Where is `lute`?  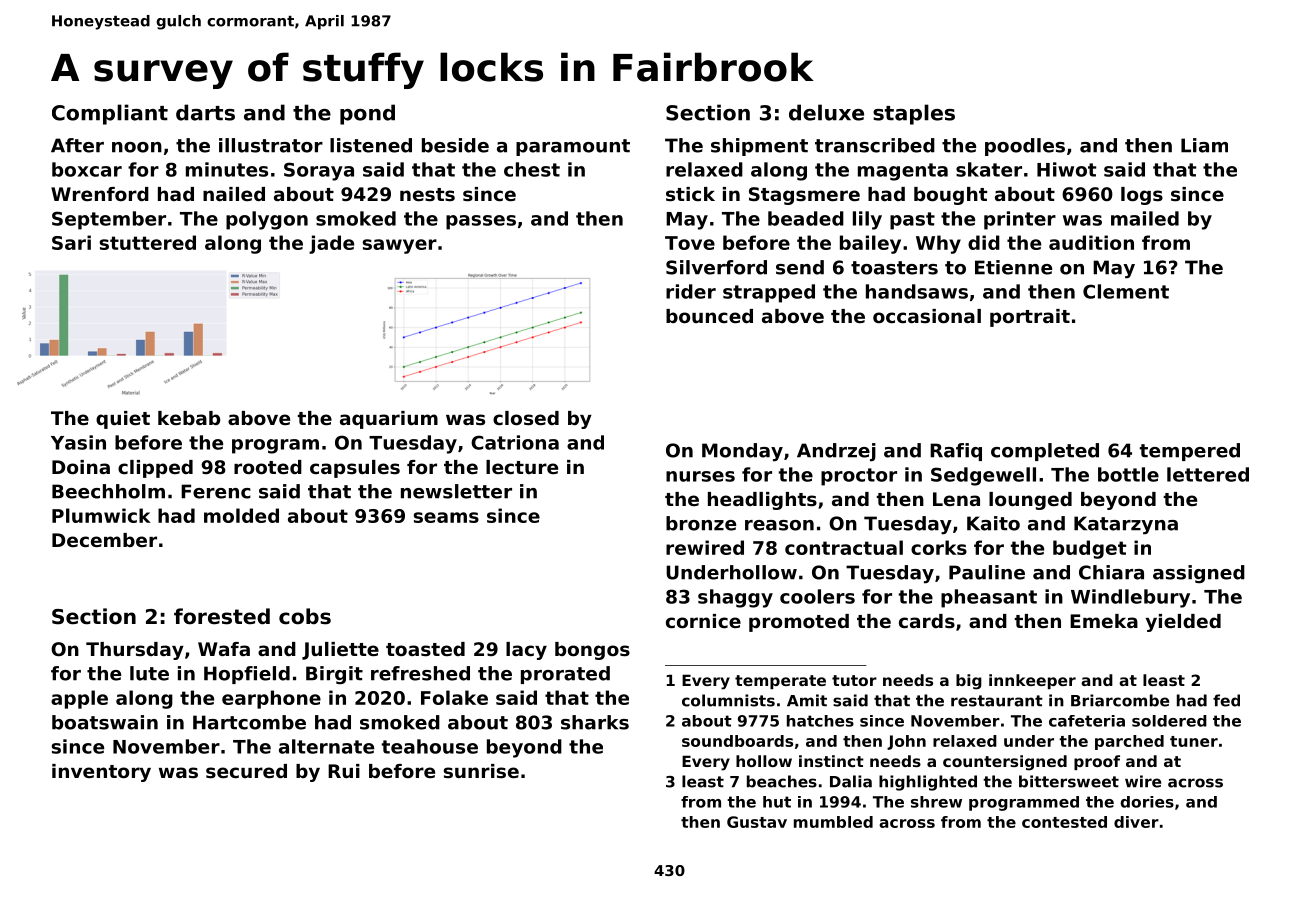
lute is located at coordinates (149, 673).
